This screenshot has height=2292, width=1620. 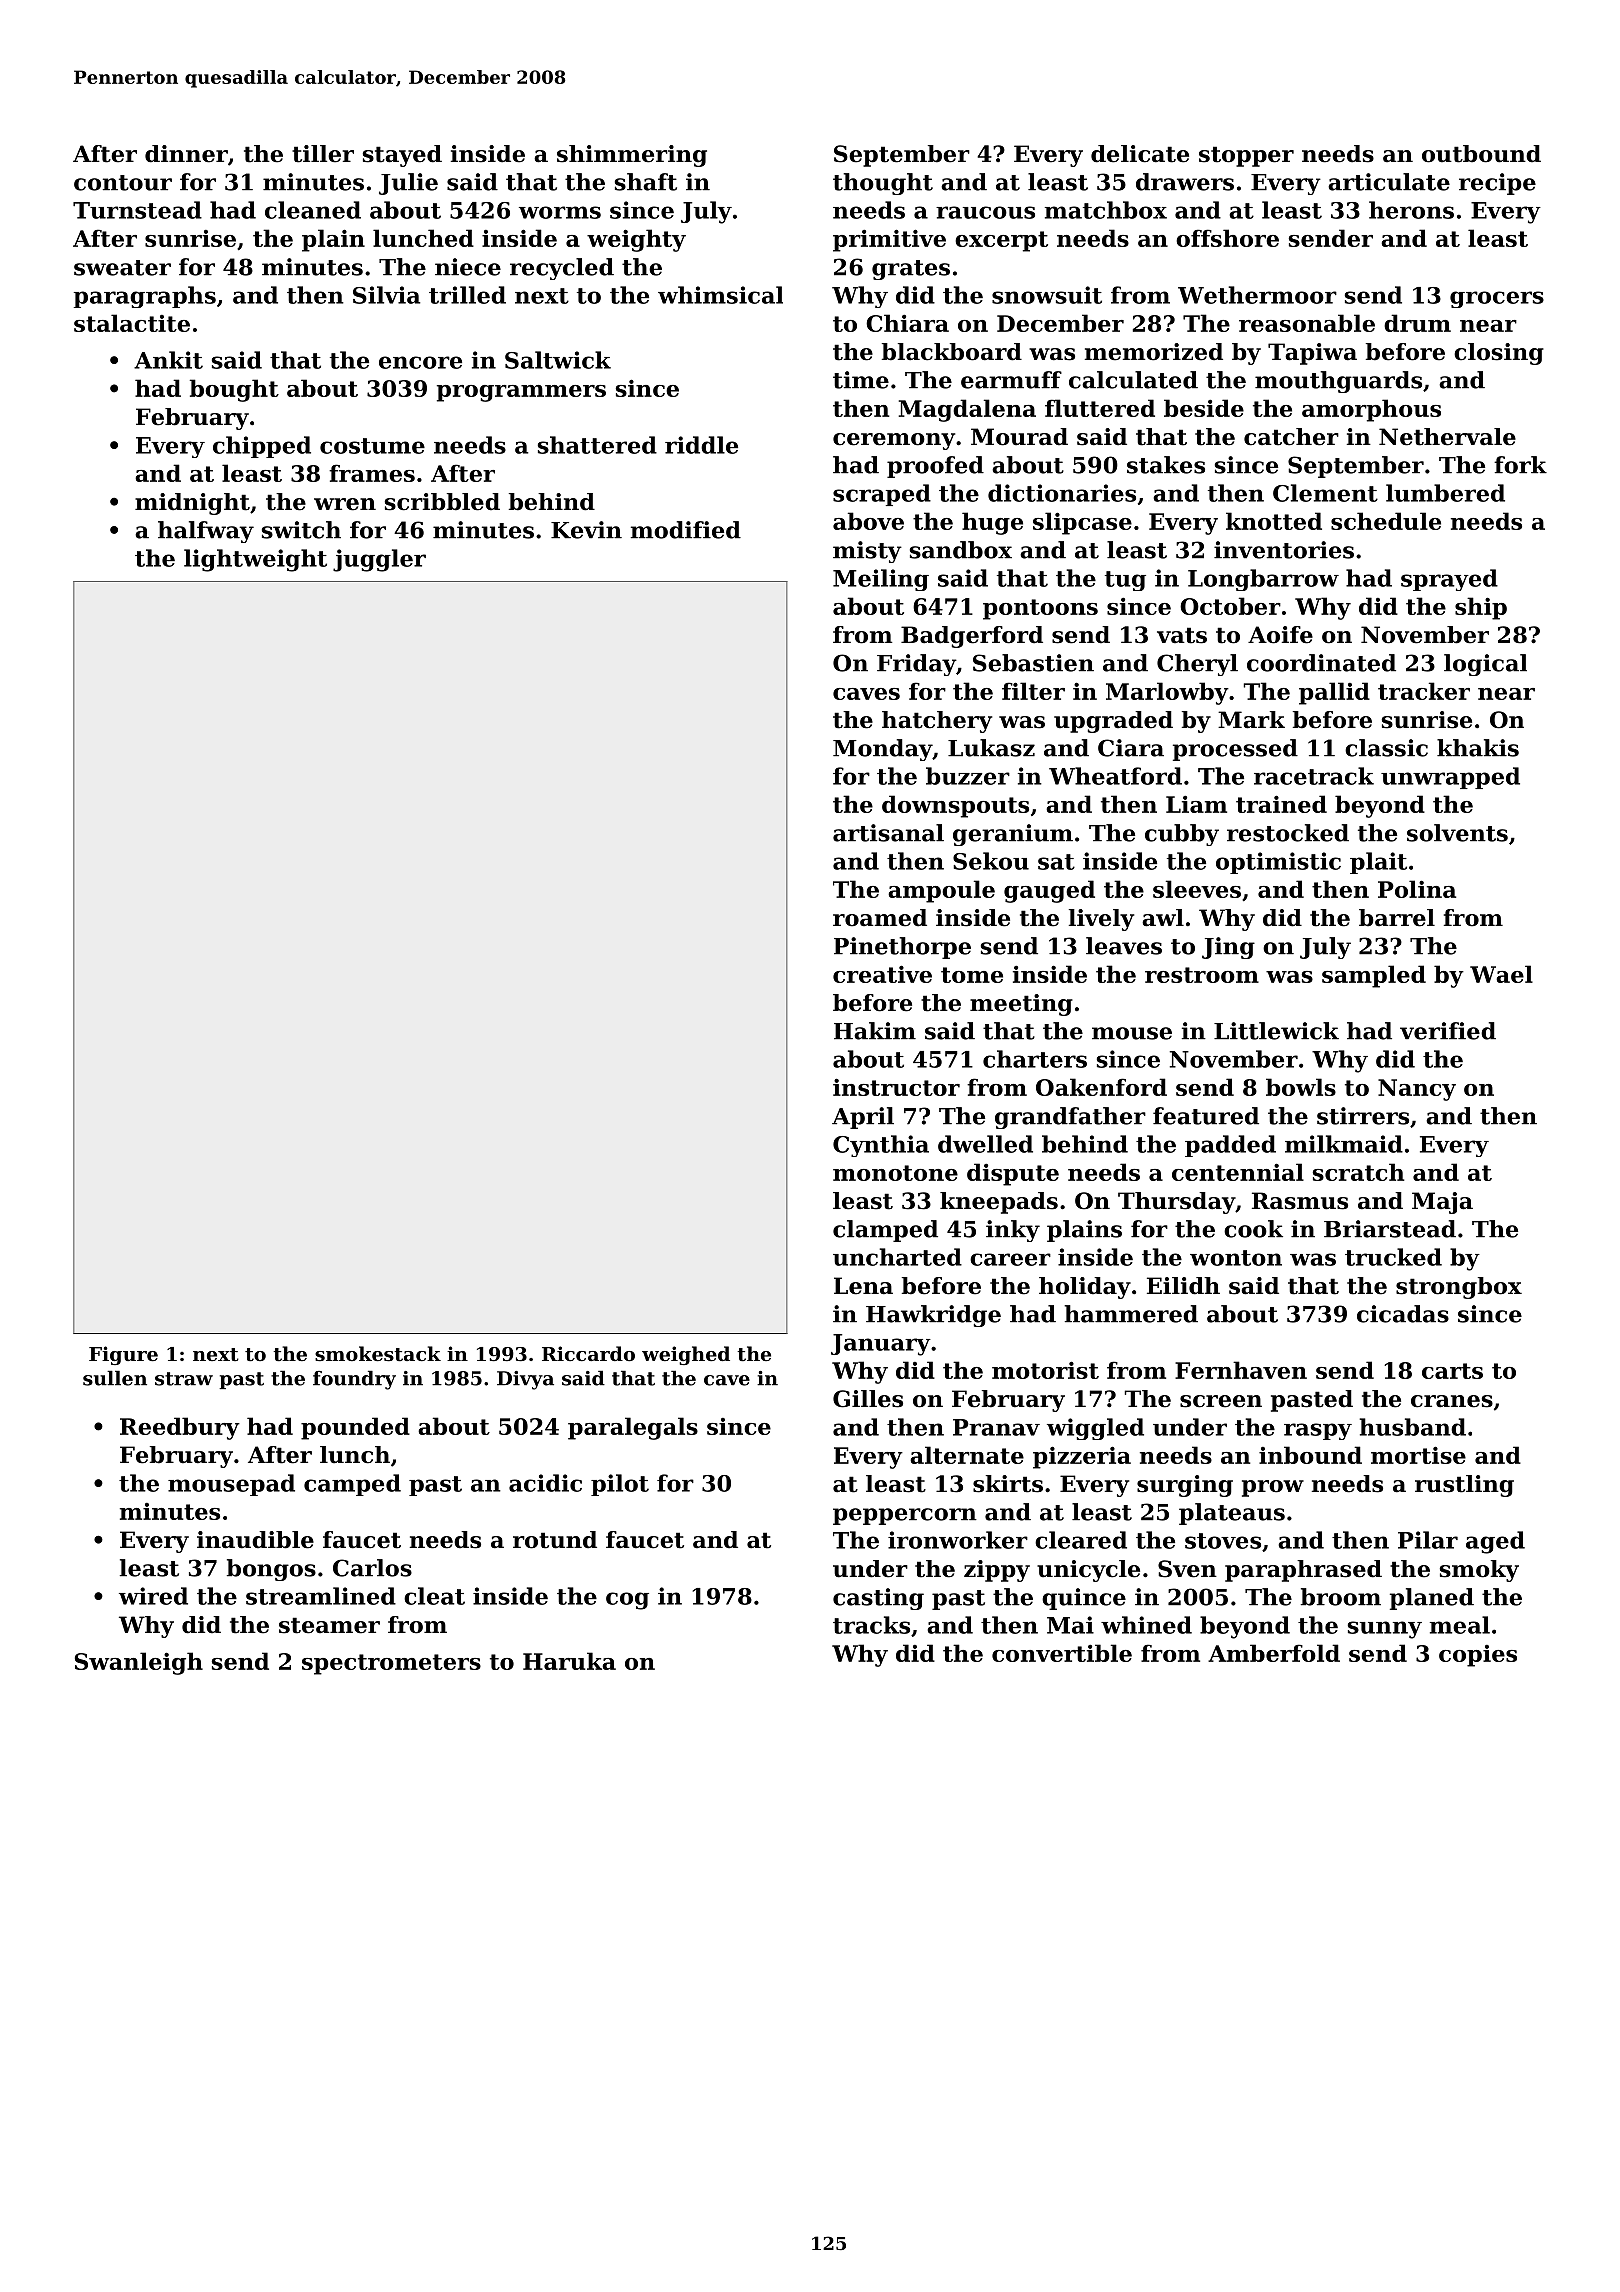 What do you see at coordinates (1428, 1540) in the screenshot?
I see `Pilar` at bounding box center [1428, 1540].
